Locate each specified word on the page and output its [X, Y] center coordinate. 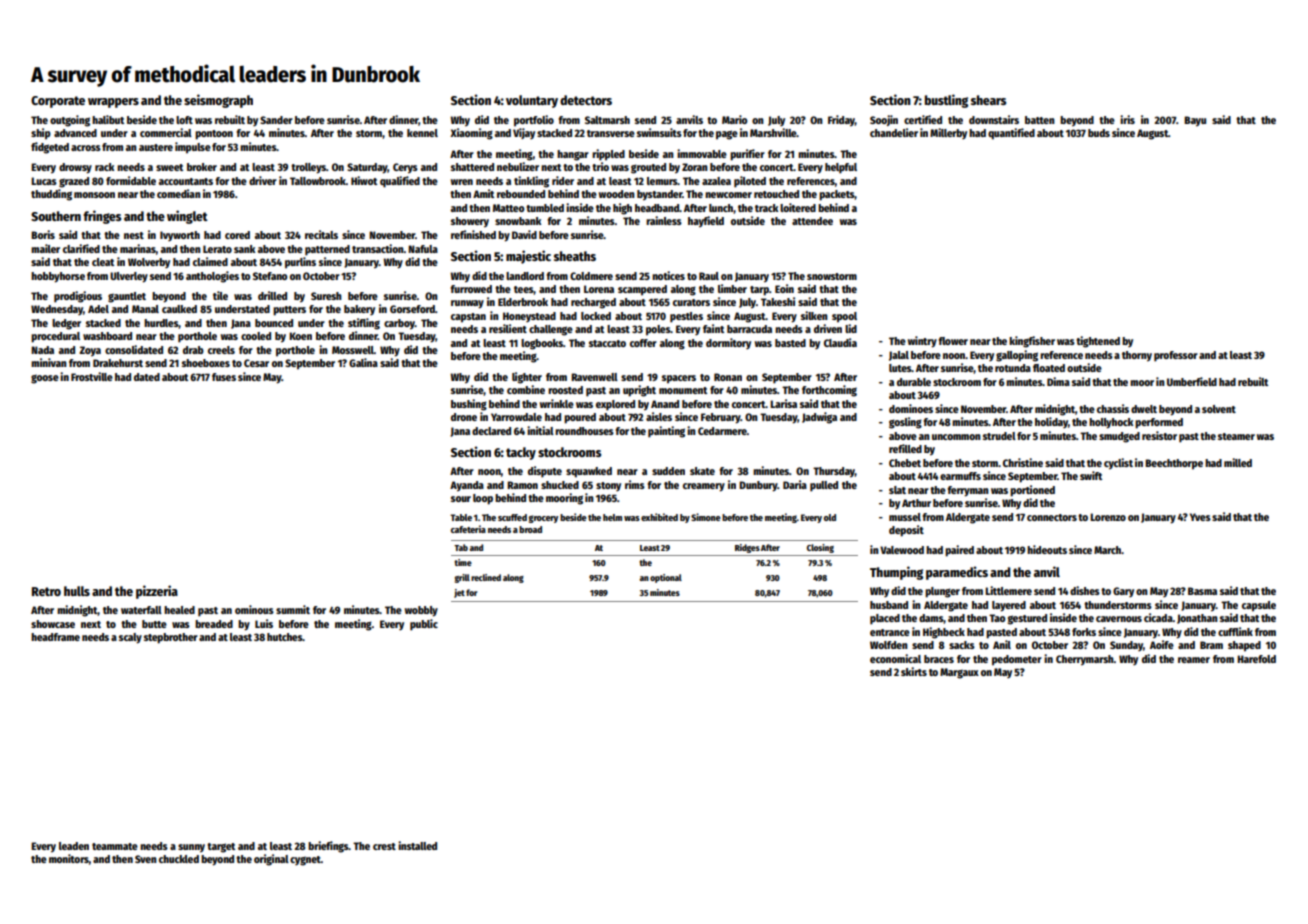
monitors [69, 858]
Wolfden [889, 645]
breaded [214, 624]
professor [1176, 356]
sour [461, 499]
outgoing [70, 121]
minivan [49, 362]
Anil [1002, 644]
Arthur [916, 503]
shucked [560, 485]
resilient [508, 328]
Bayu [1195, 121]
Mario [734, 119]
